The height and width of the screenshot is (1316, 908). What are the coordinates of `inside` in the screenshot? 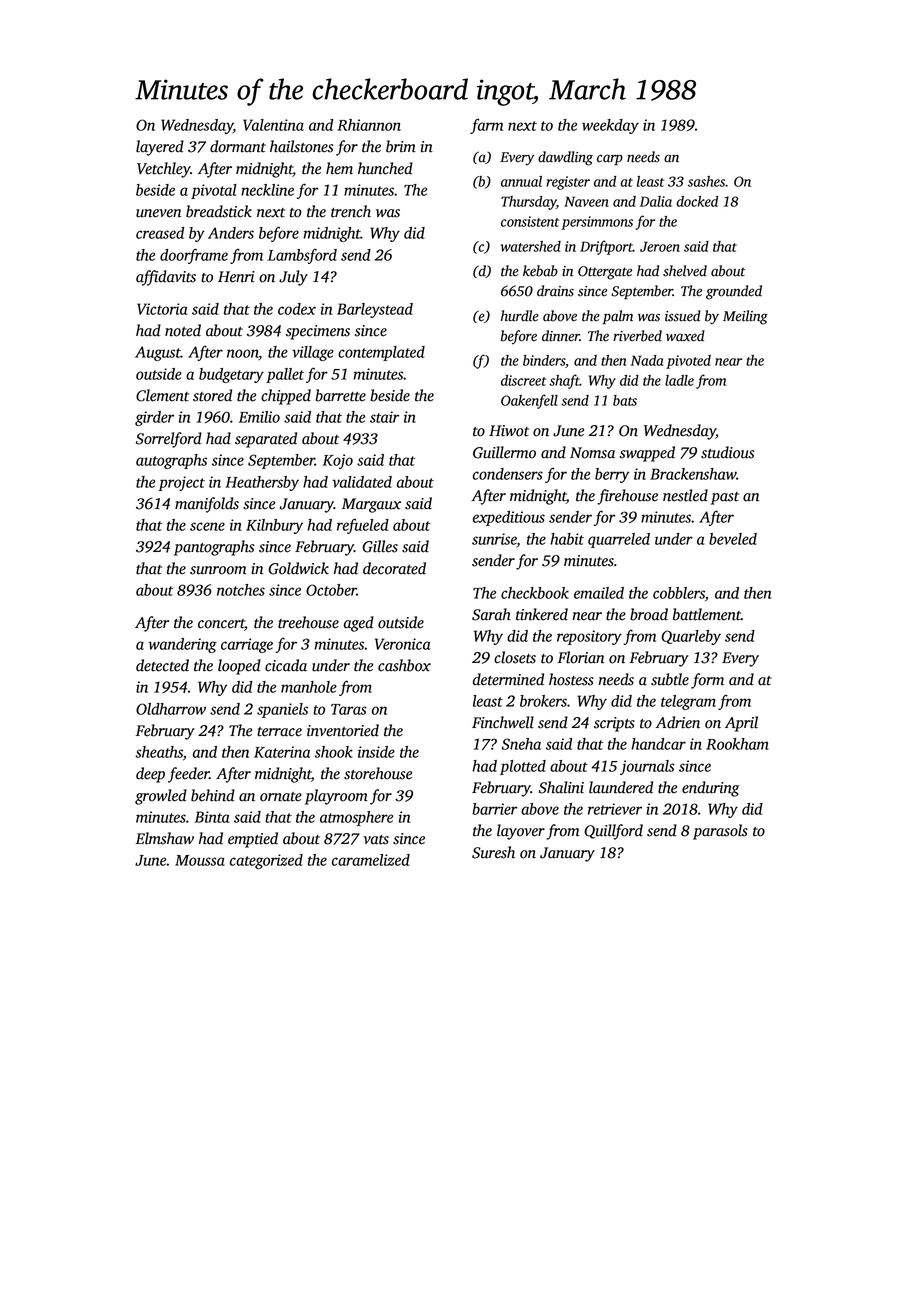 It's located at (376, 752).
